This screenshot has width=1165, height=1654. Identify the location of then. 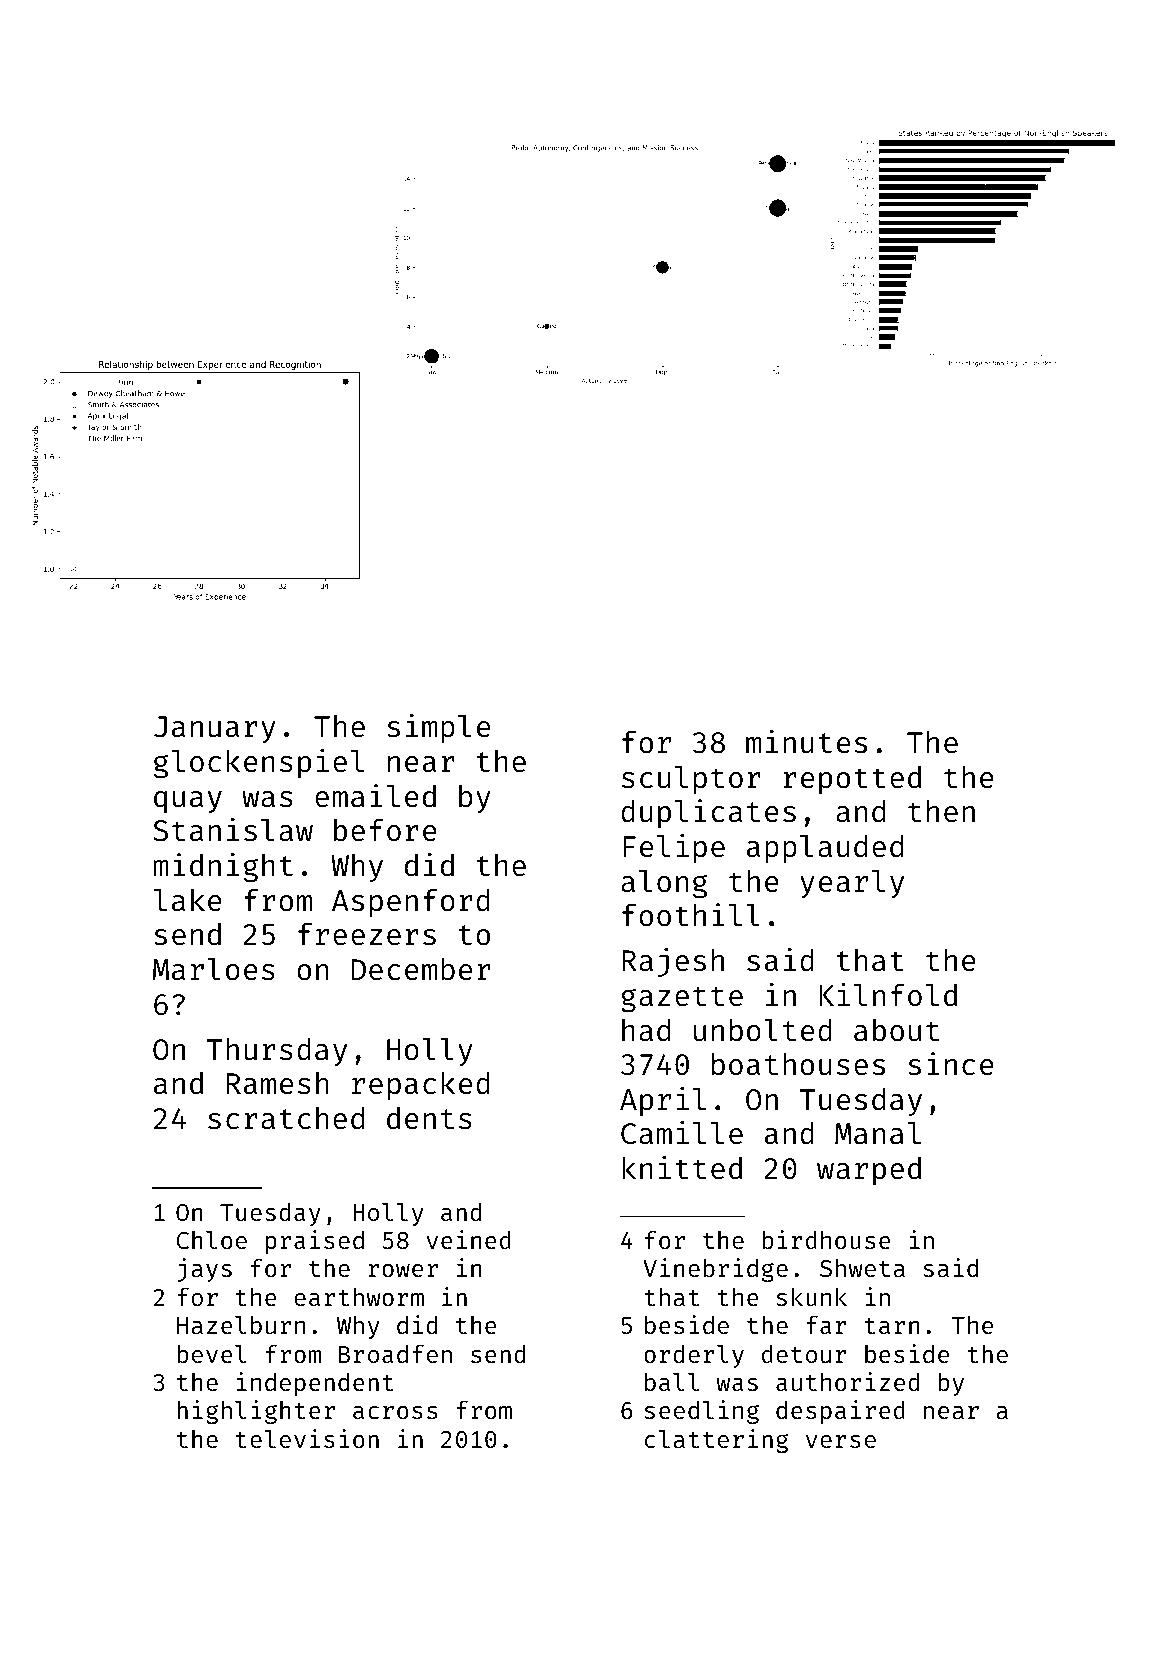
(941, 811).
